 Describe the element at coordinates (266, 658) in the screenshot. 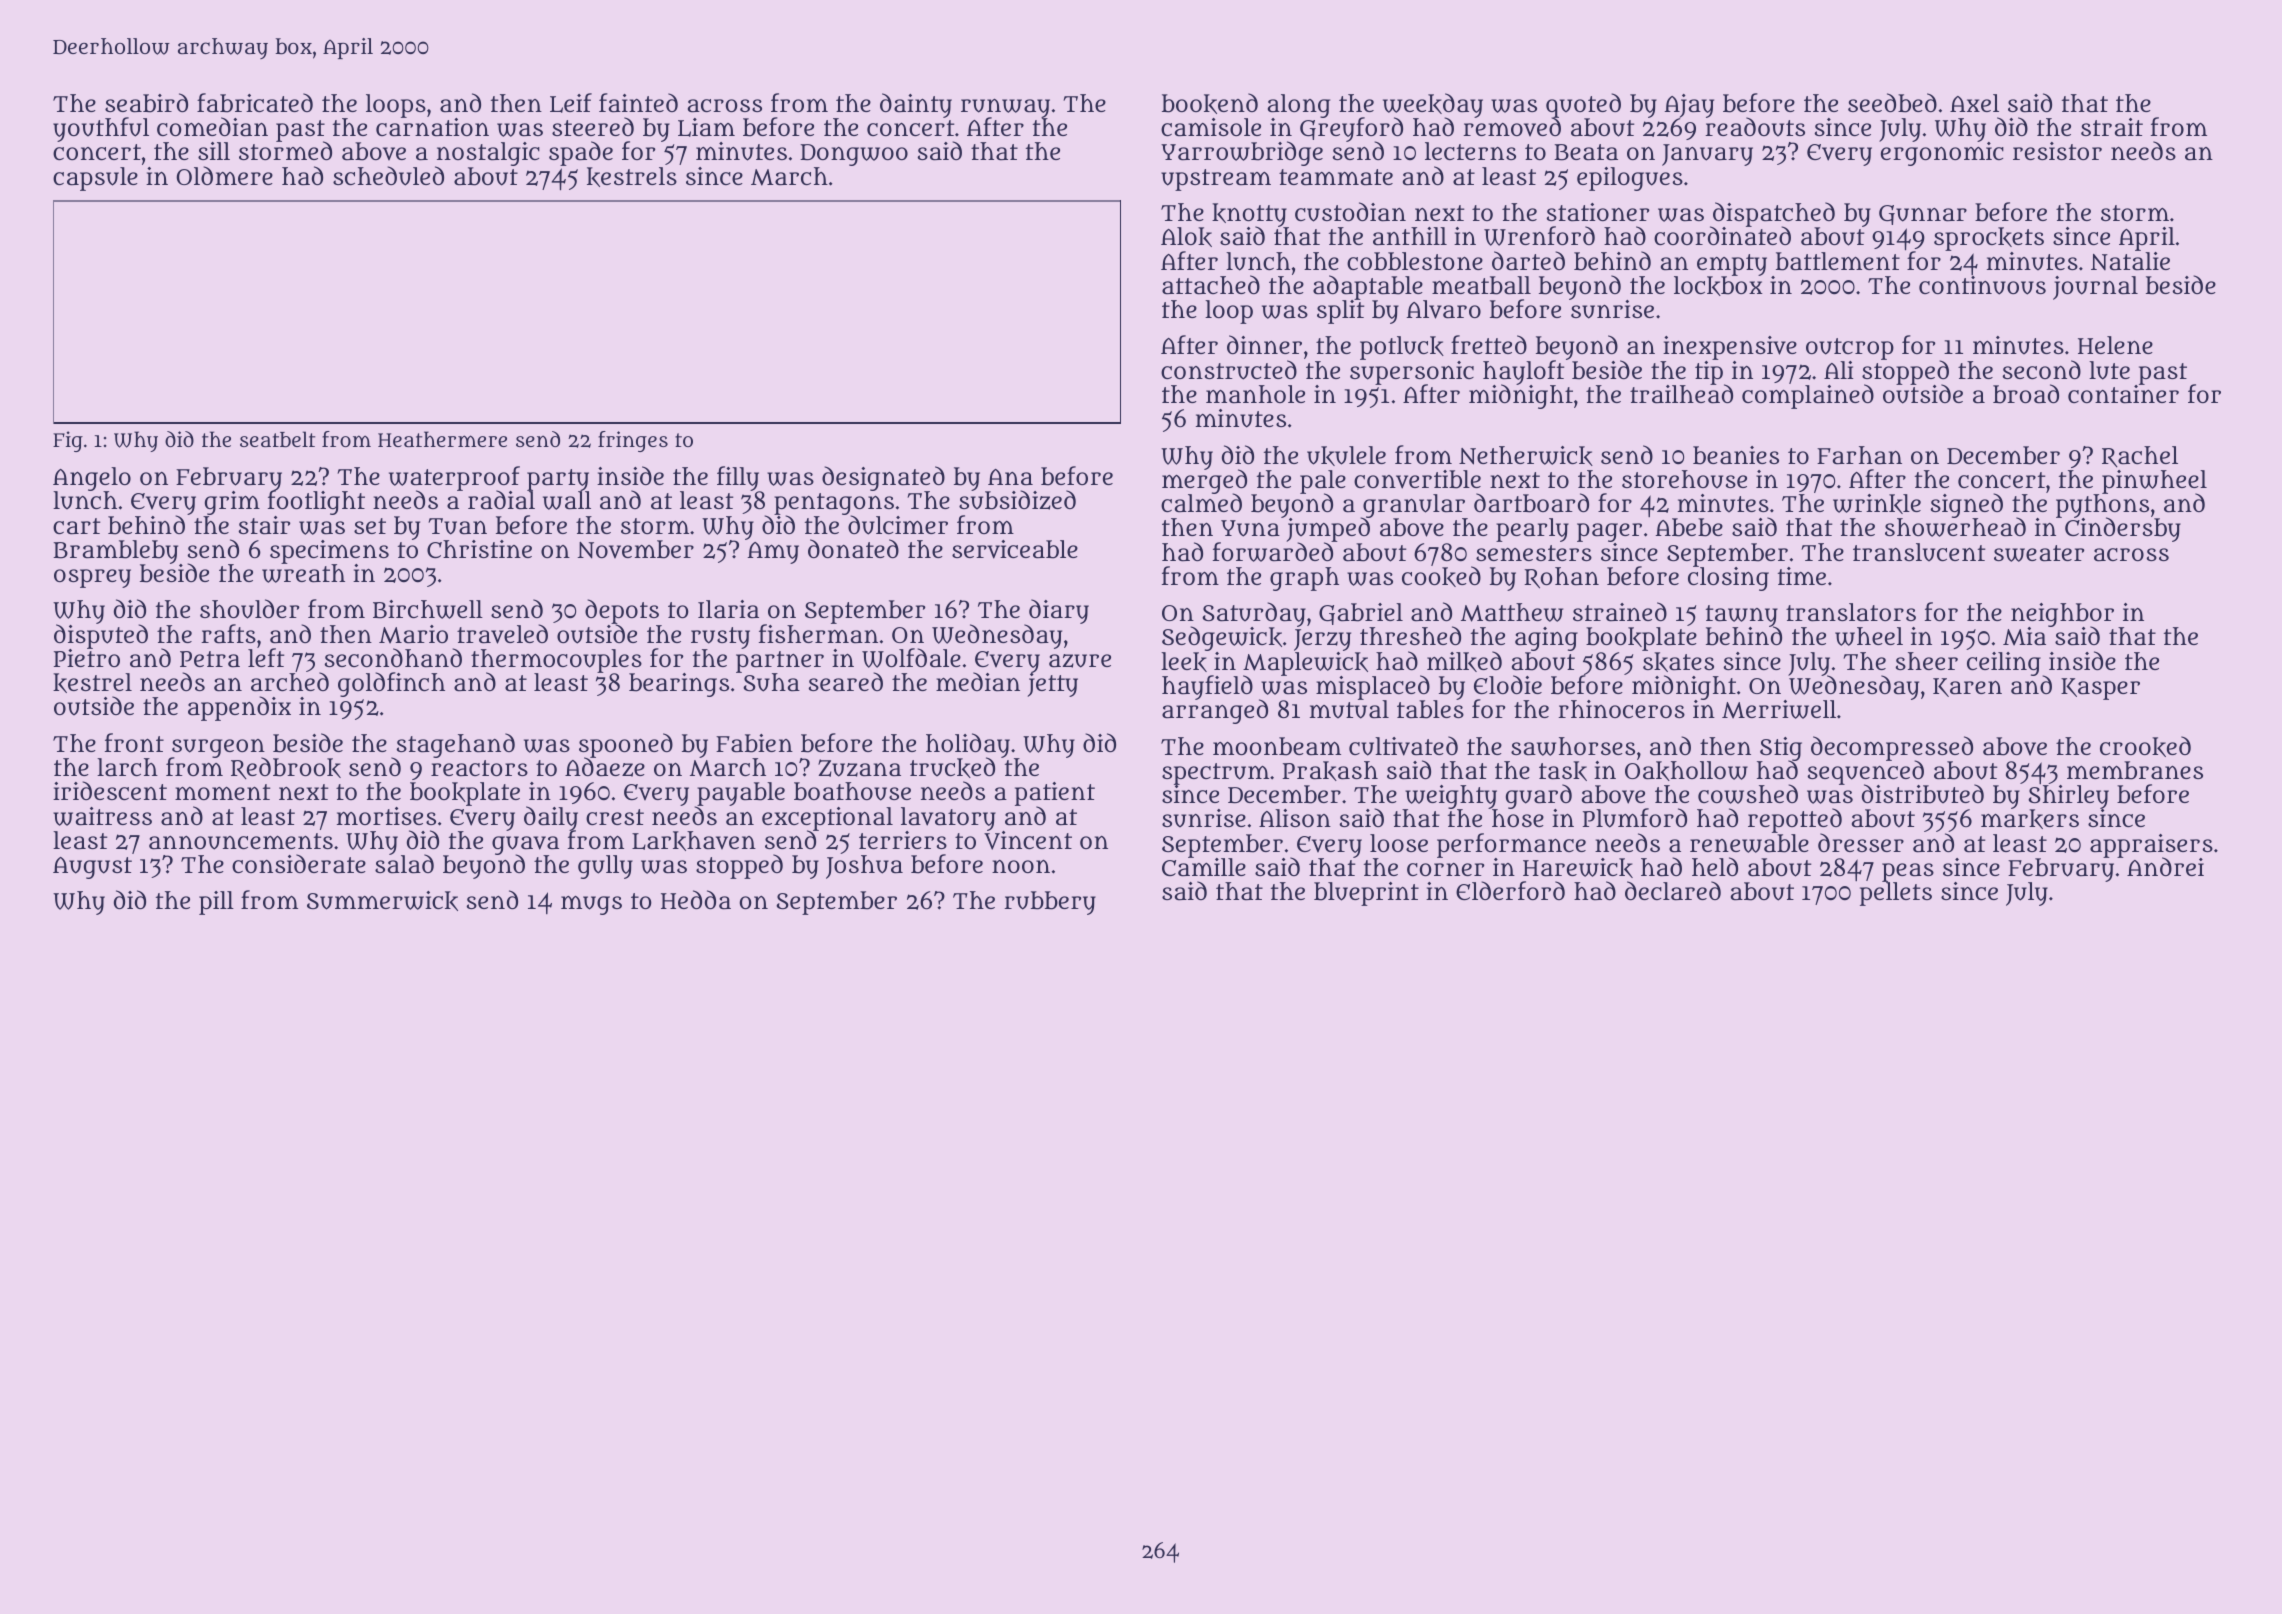

I see `left` at that location.
